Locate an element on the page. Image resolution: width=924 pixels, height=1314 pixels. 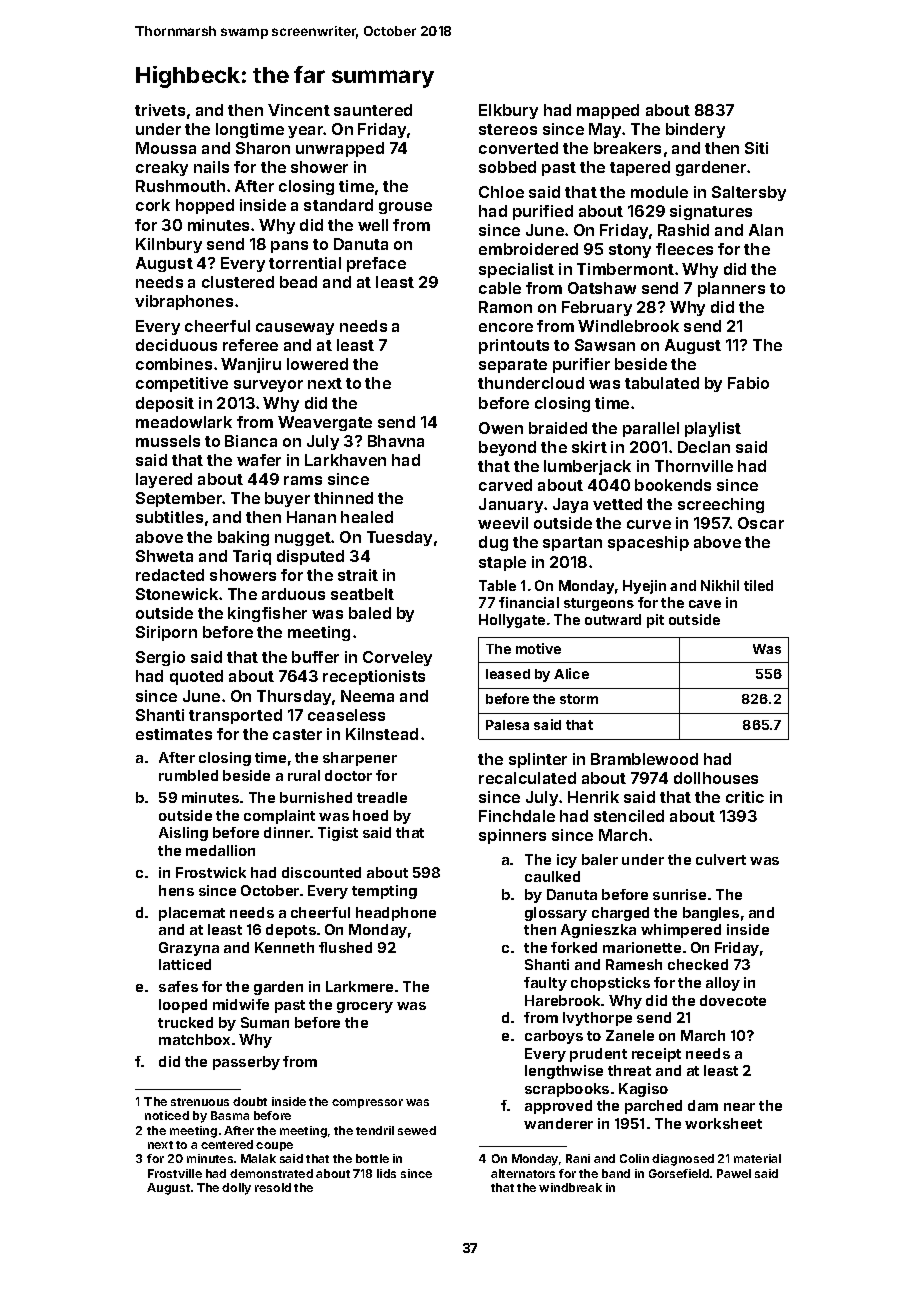
sauntered is located at coordinates (373, 110).
